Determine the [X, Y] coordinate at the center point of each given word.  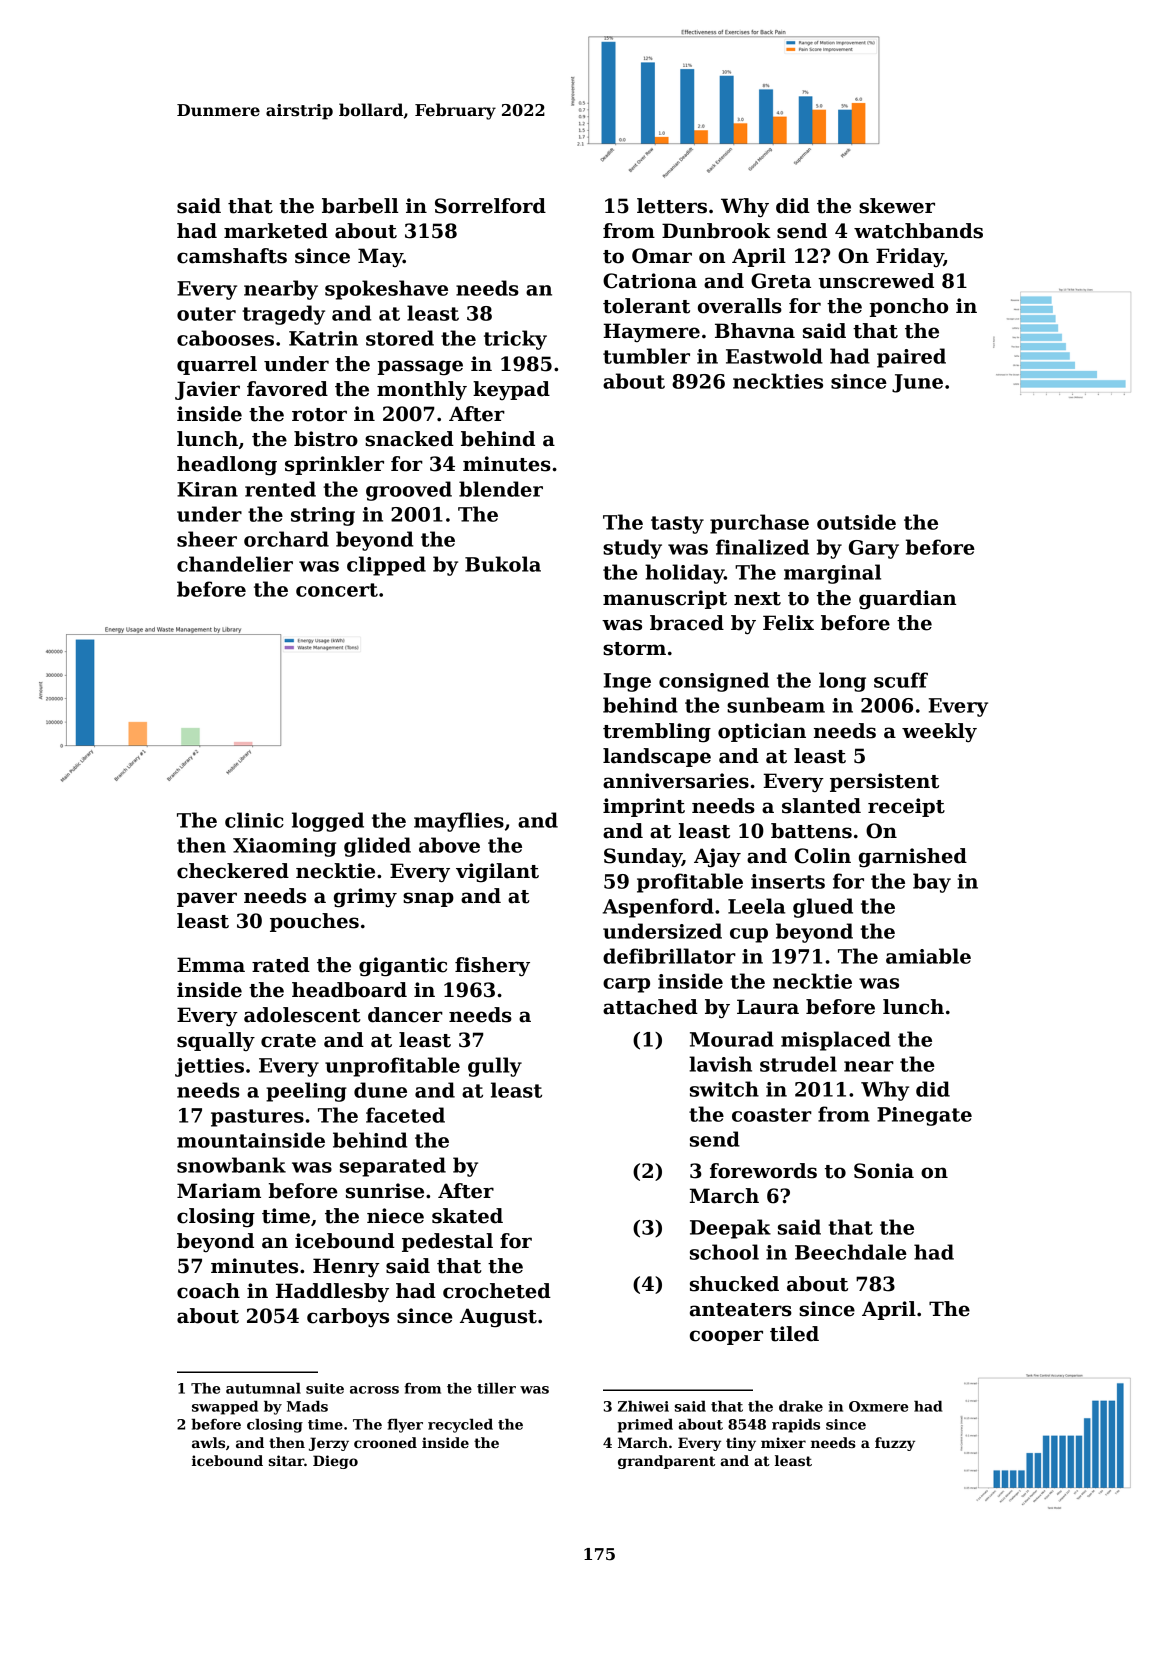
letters [672, 206]
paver [207, 899]
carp [626, 985]
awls [208, 1442]
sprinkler [334, 465]
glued [823, 908]
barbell [360, 206]
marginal [832, 574]
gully [495, 1067]
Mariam [219, 1191]
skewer [897, 206]
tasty [677, 525]
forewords [763, 1171]
